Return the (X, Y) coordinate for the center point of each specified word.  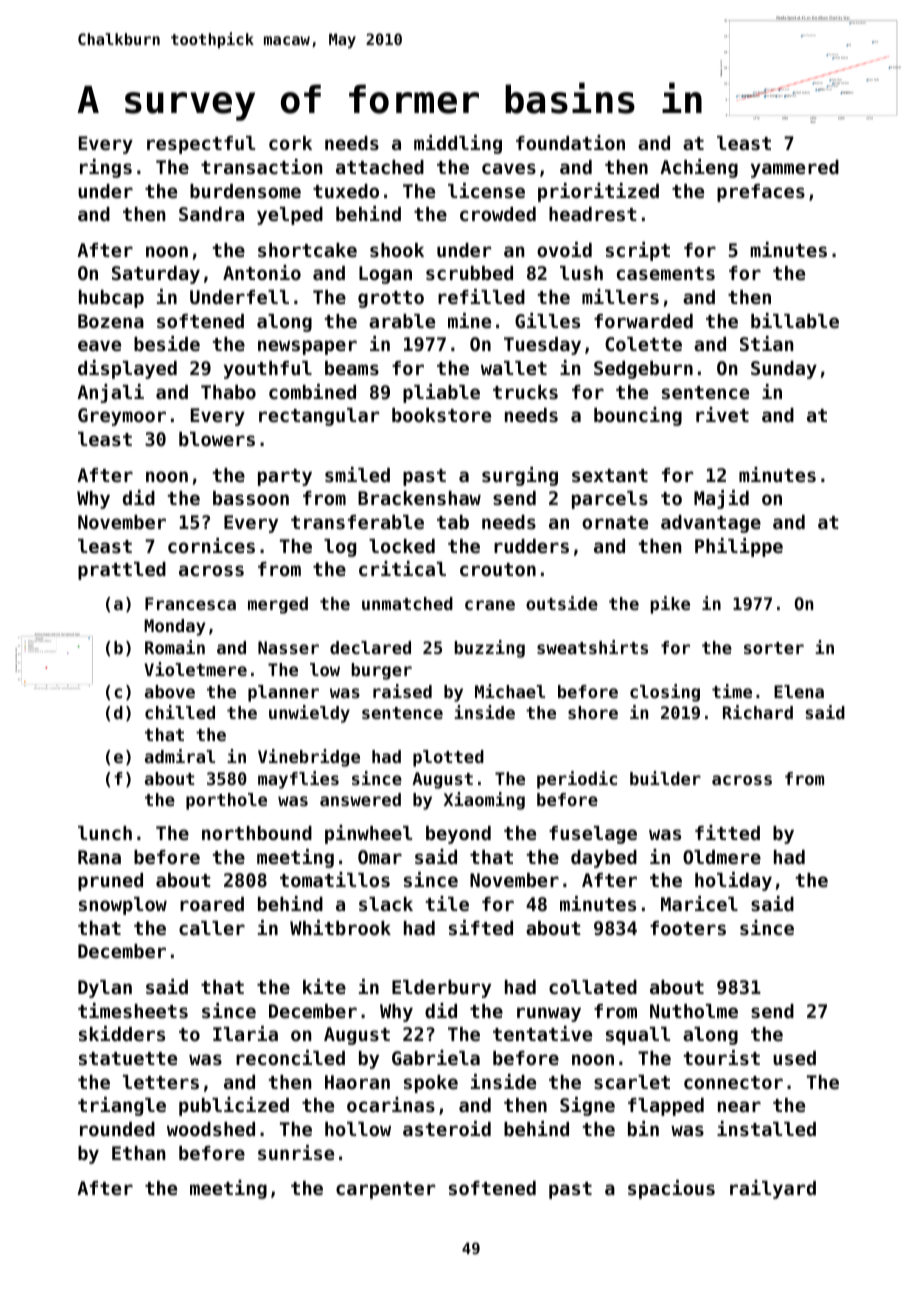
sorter (774, 648)
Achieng (699, 168)
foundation (570, 142)
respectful (201, 145)
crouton (498, 569)
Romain (175, 647)
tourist (722, 1058)
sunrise (296, 1152)
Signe (587, 1106)
